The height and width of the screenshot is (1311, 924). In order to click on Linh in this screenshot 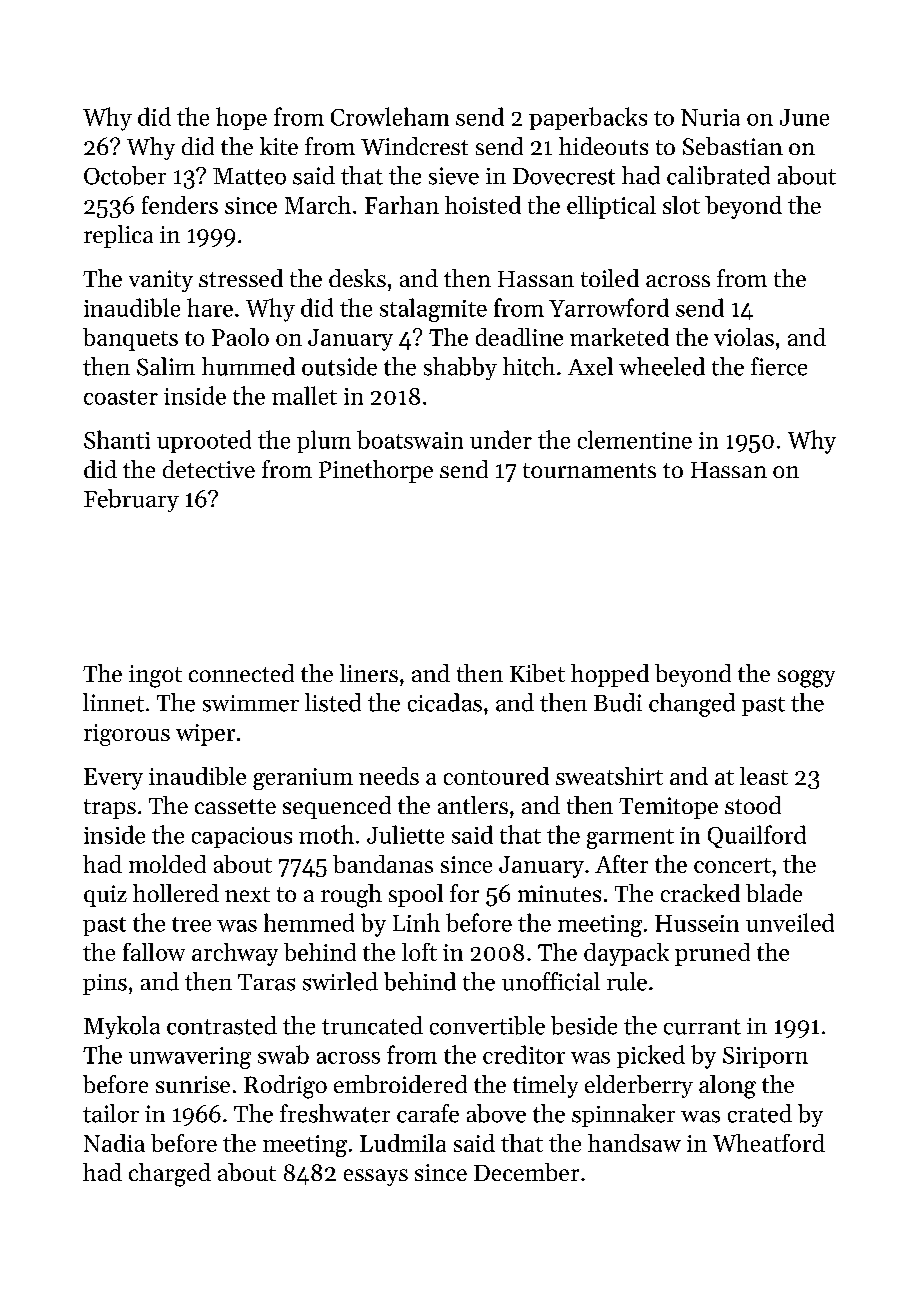, I will do `click(416, 922)`.
